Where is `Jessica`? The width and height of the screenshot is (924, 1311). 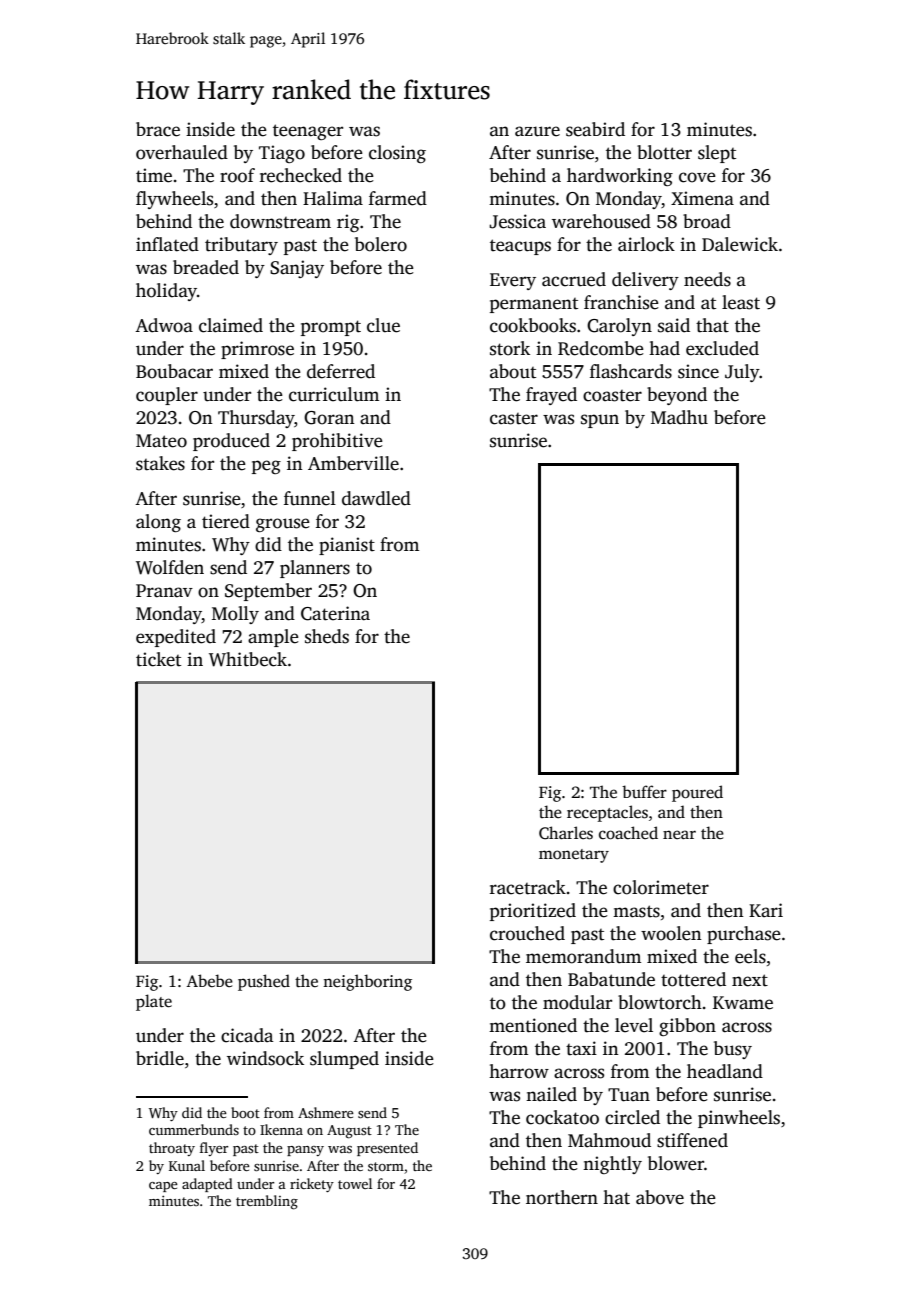
Jessica is located at coordinates (517, 221).
